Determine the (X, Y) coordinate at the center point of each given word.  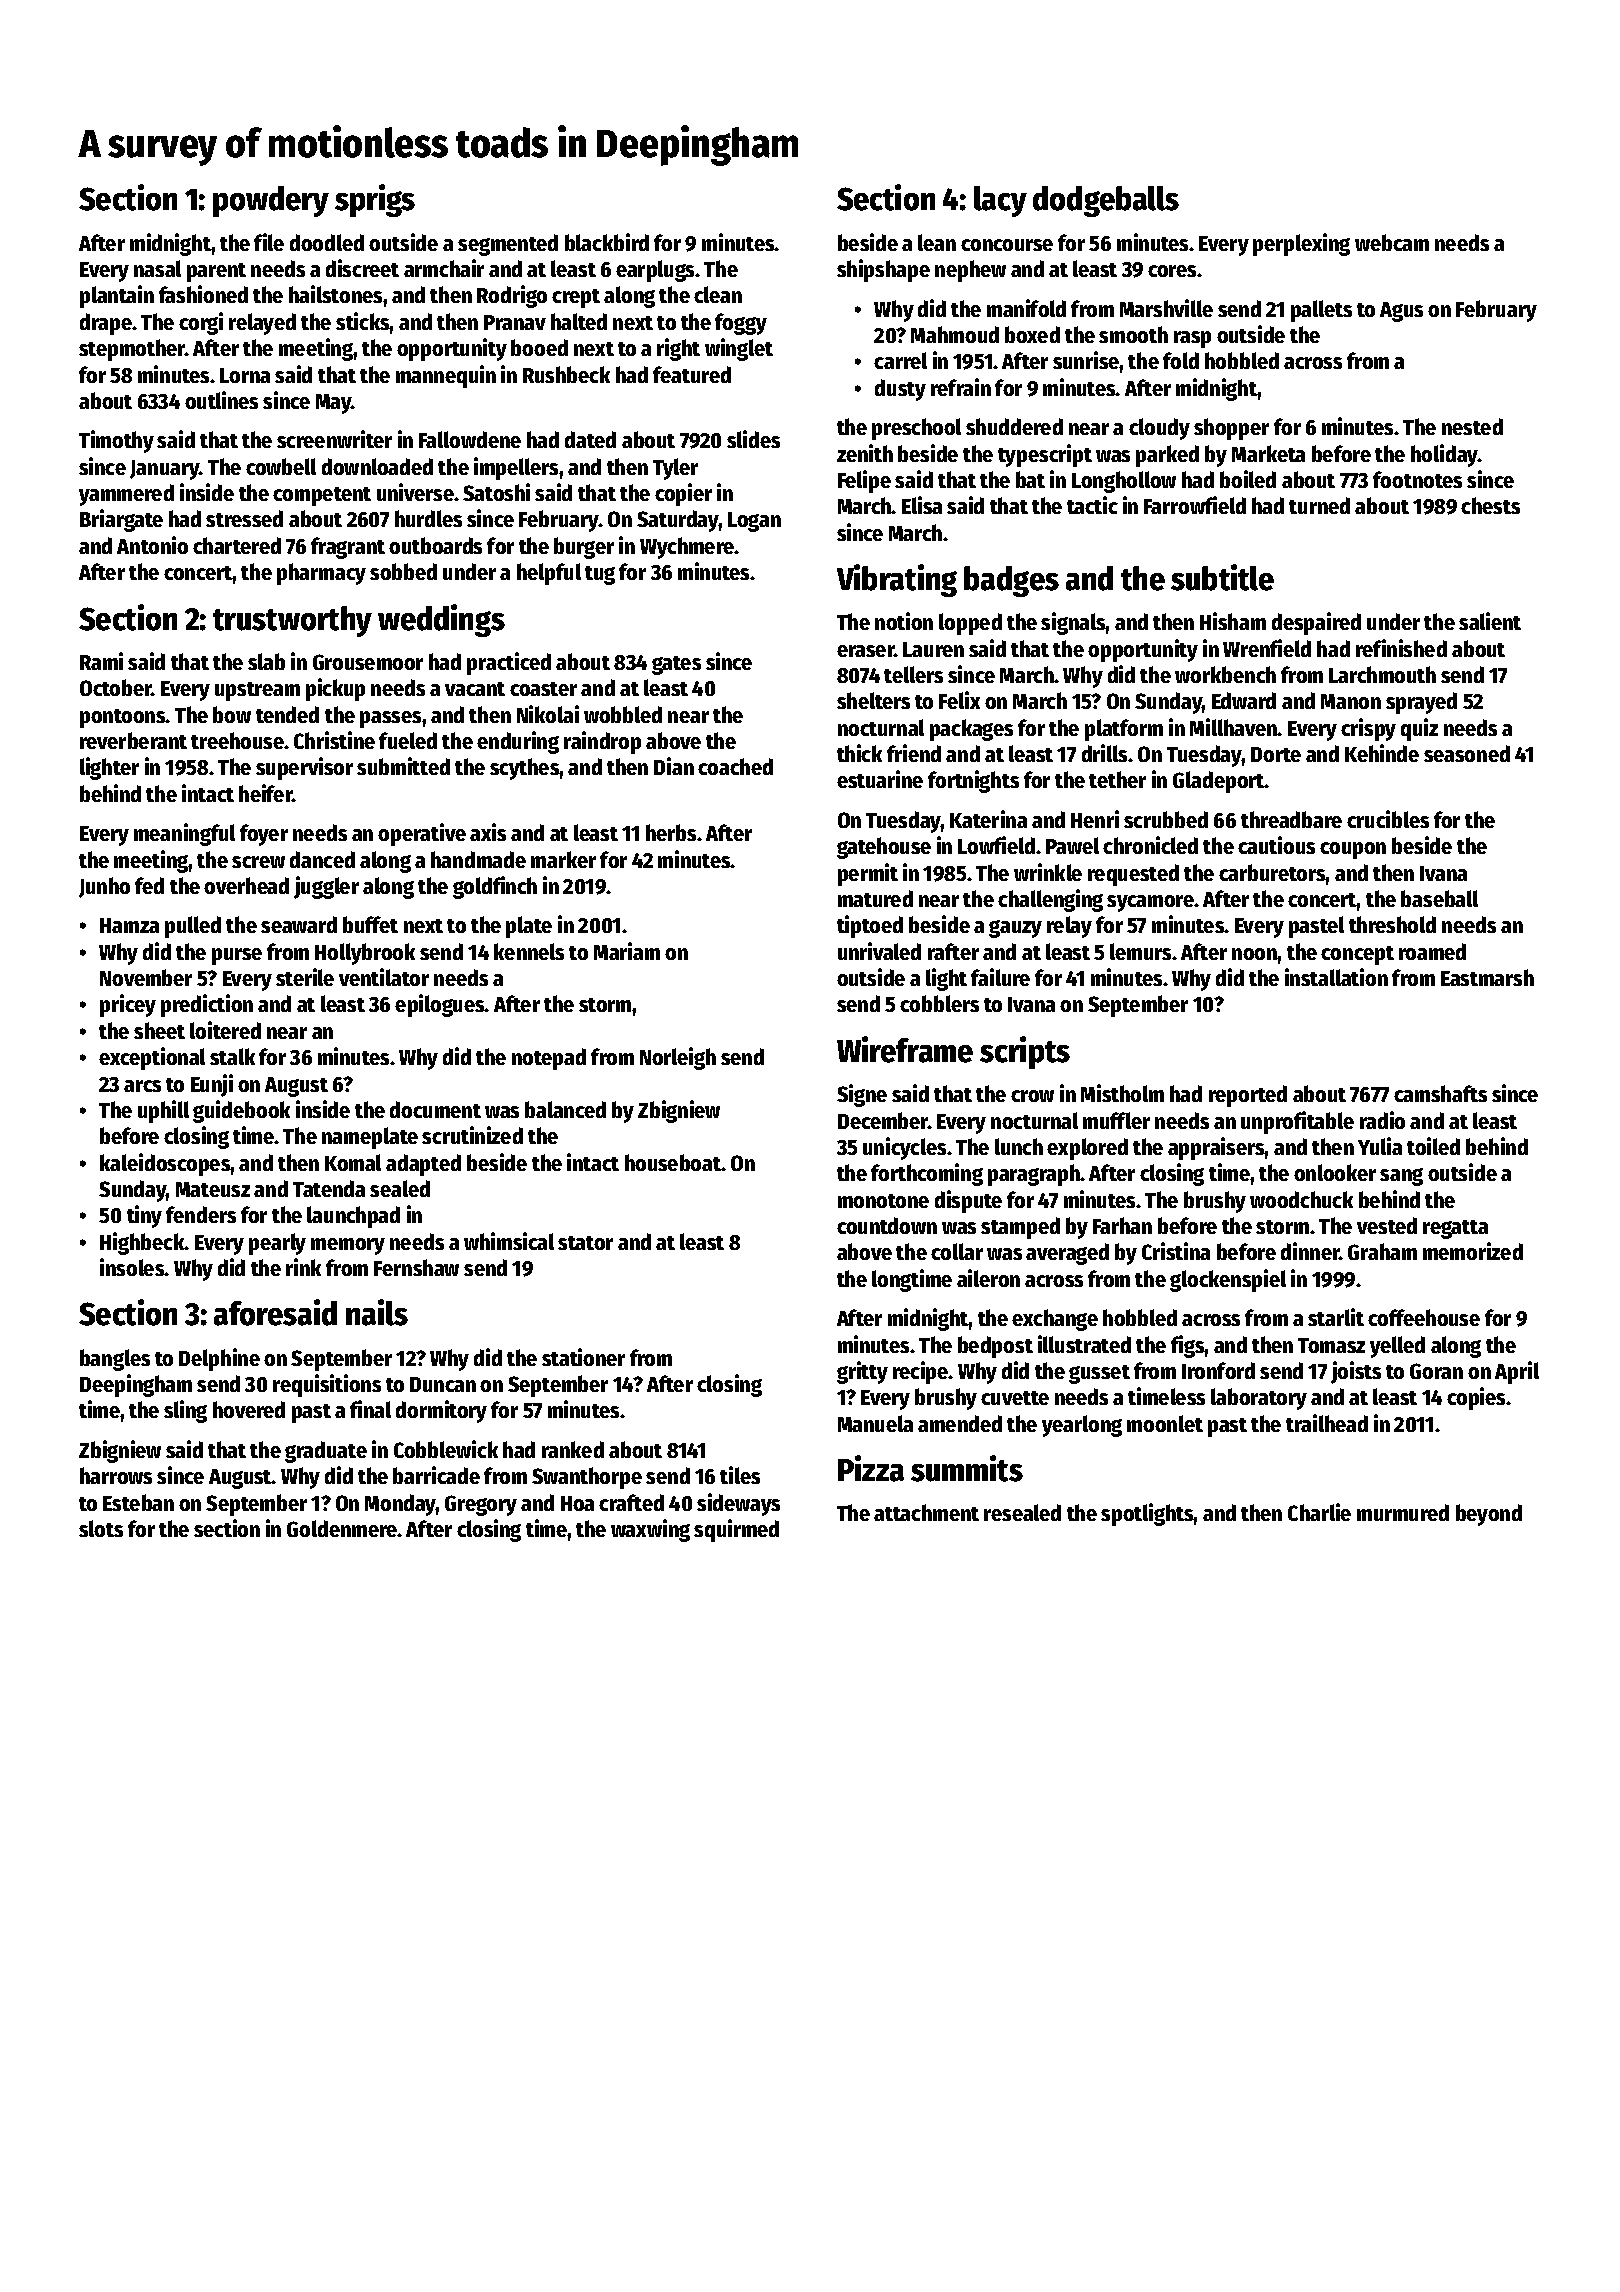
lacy (1000, 201)
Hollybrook (365, 954)
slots (101, 1528)
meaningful (184, 834)
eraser (866, 651)
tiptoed (870, 926)
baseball (1439, 898)
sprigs (375, 200)
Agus (1401, 312)
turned (1319, 505)
